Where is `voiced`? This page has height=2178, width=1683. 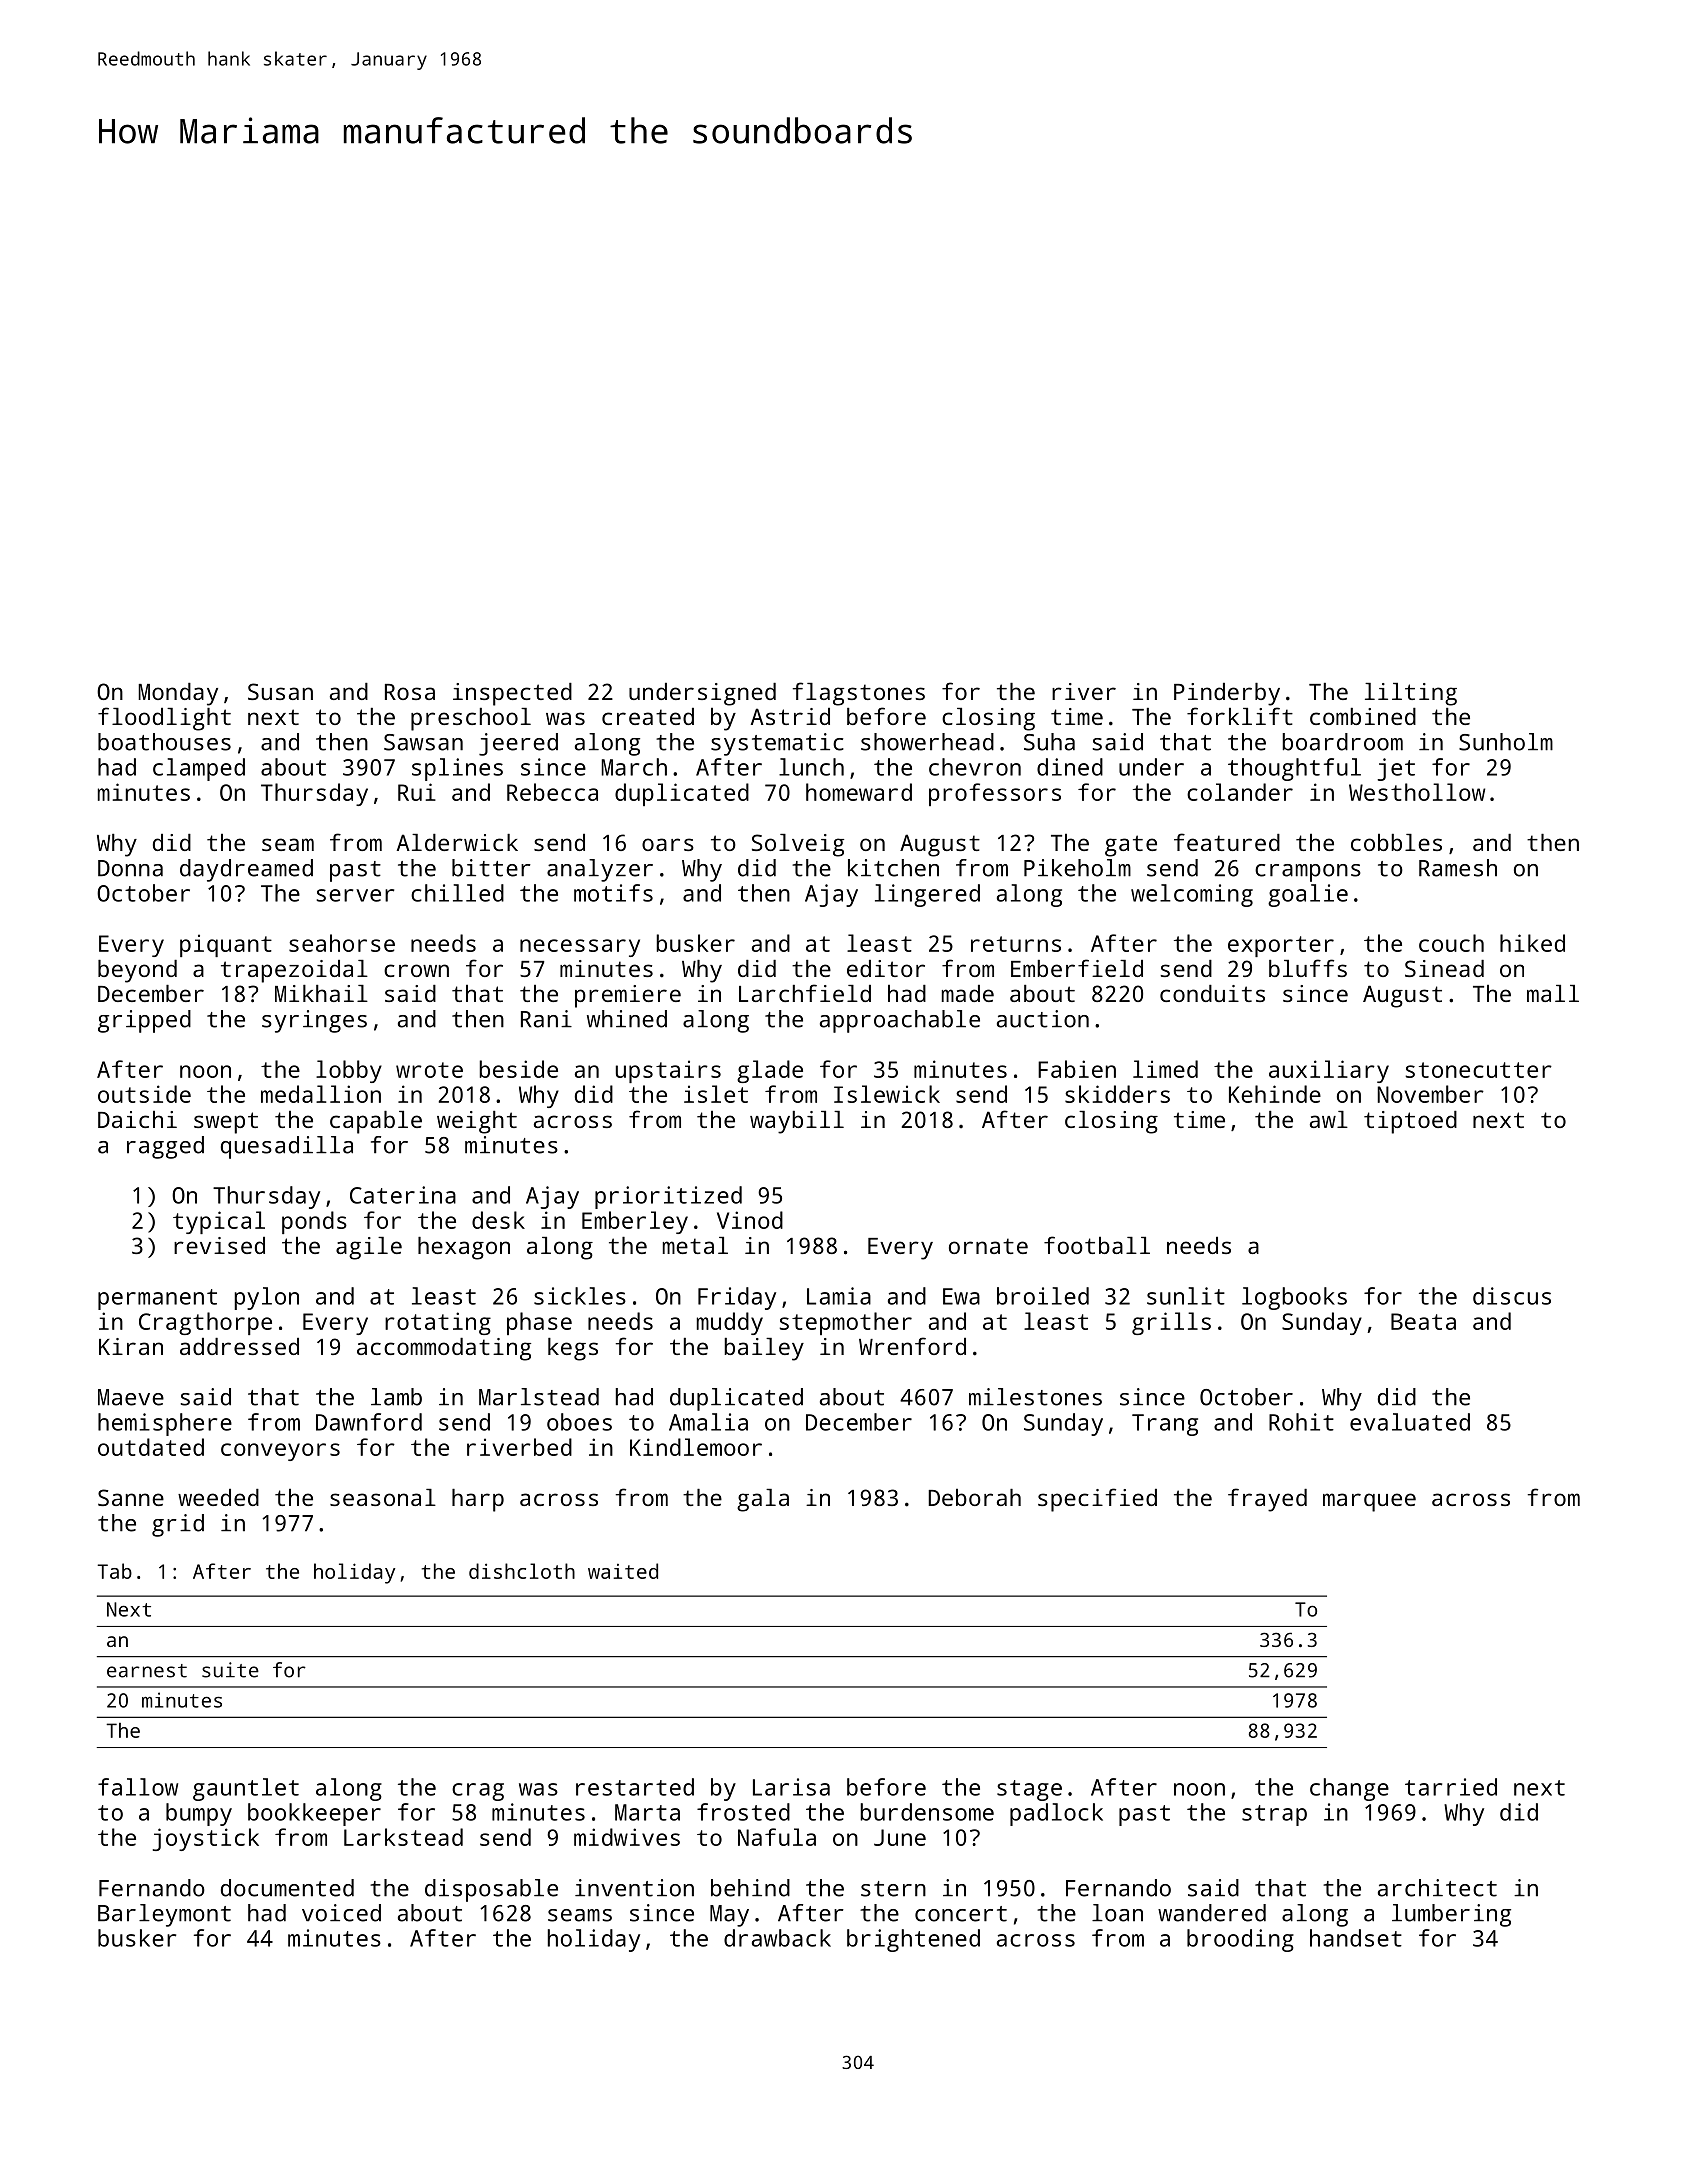 voiced is located at coordinates (341, 1913).
